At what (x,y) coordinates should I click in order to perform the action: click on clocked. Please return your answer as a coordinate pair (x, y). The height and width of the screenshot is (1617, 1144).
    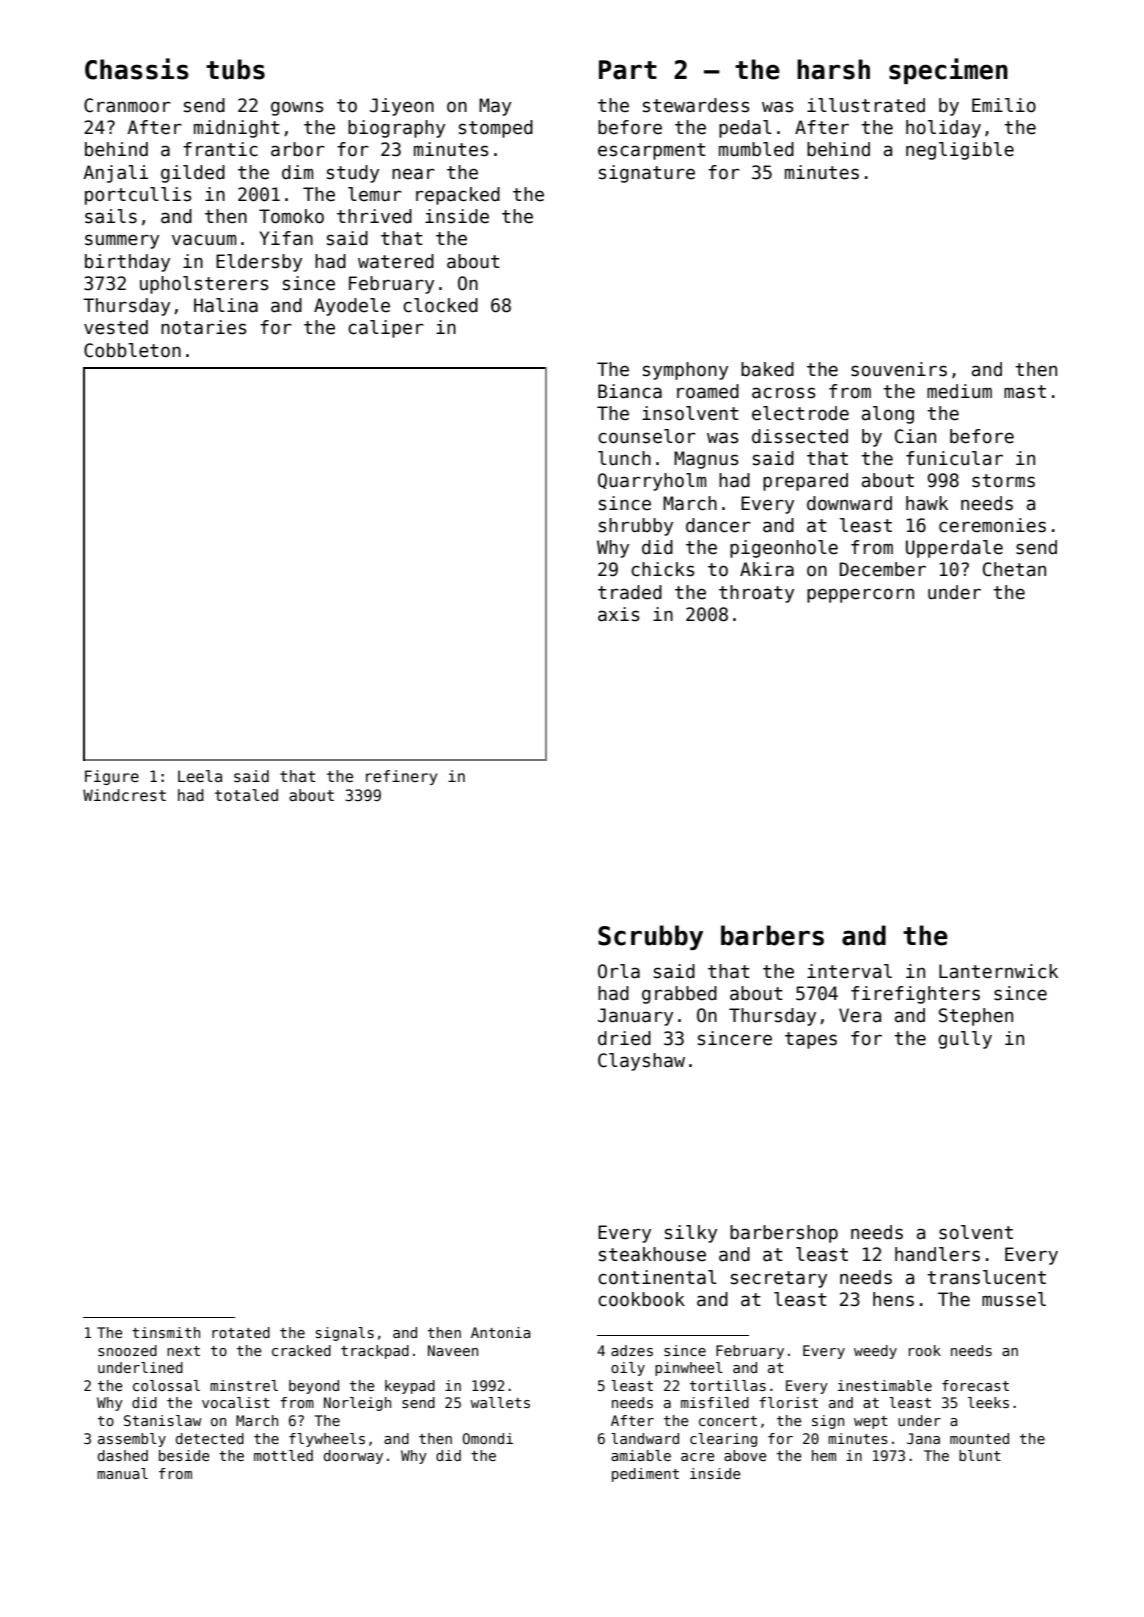
    Looking at the image, I should click on (440, 305).
